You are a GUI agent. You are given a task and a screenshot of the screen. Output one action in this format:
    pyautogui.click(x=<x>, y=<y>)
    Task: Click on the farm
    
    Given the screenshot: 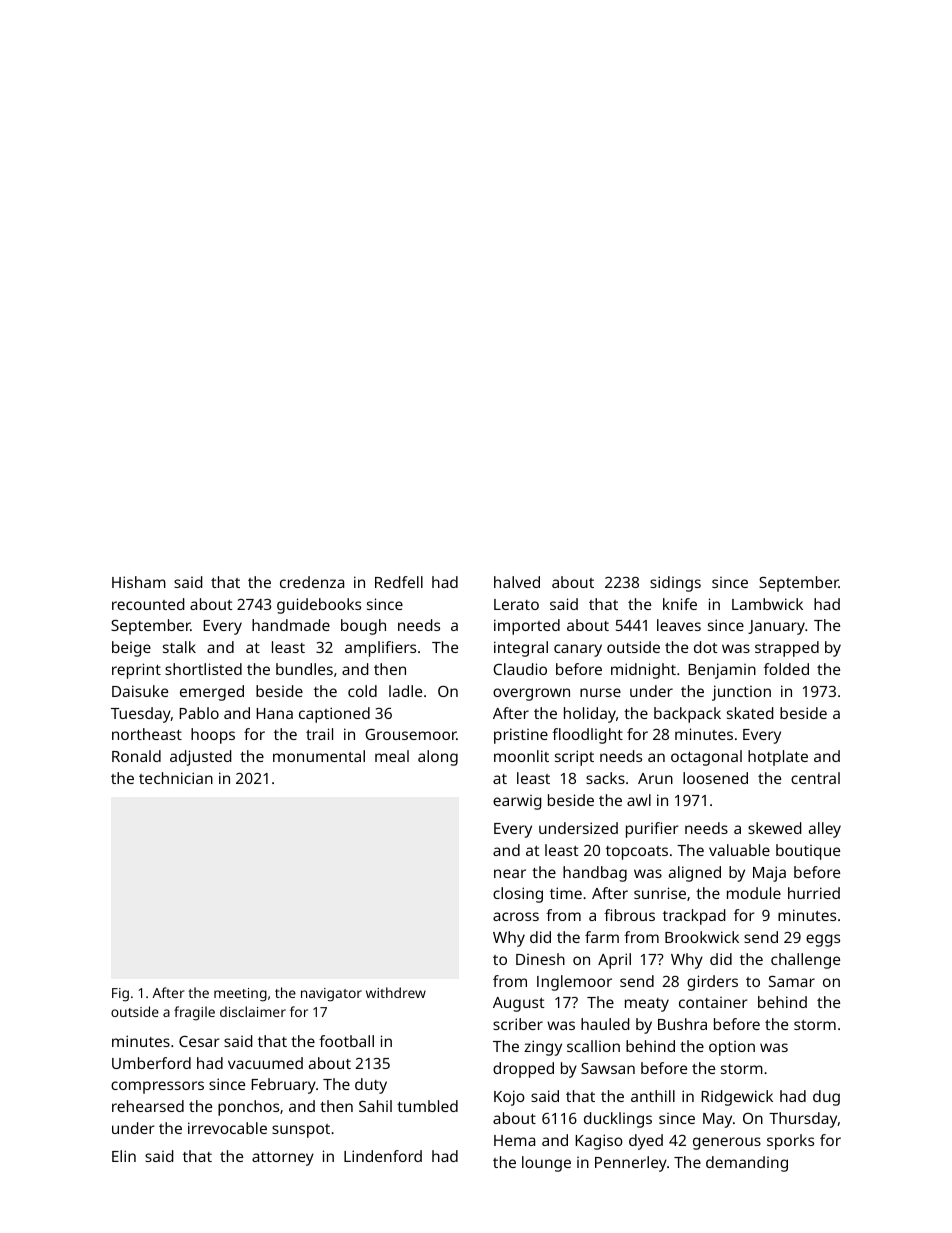 What is the action you would take?
    pyautogui.click(x=602, y=937)
